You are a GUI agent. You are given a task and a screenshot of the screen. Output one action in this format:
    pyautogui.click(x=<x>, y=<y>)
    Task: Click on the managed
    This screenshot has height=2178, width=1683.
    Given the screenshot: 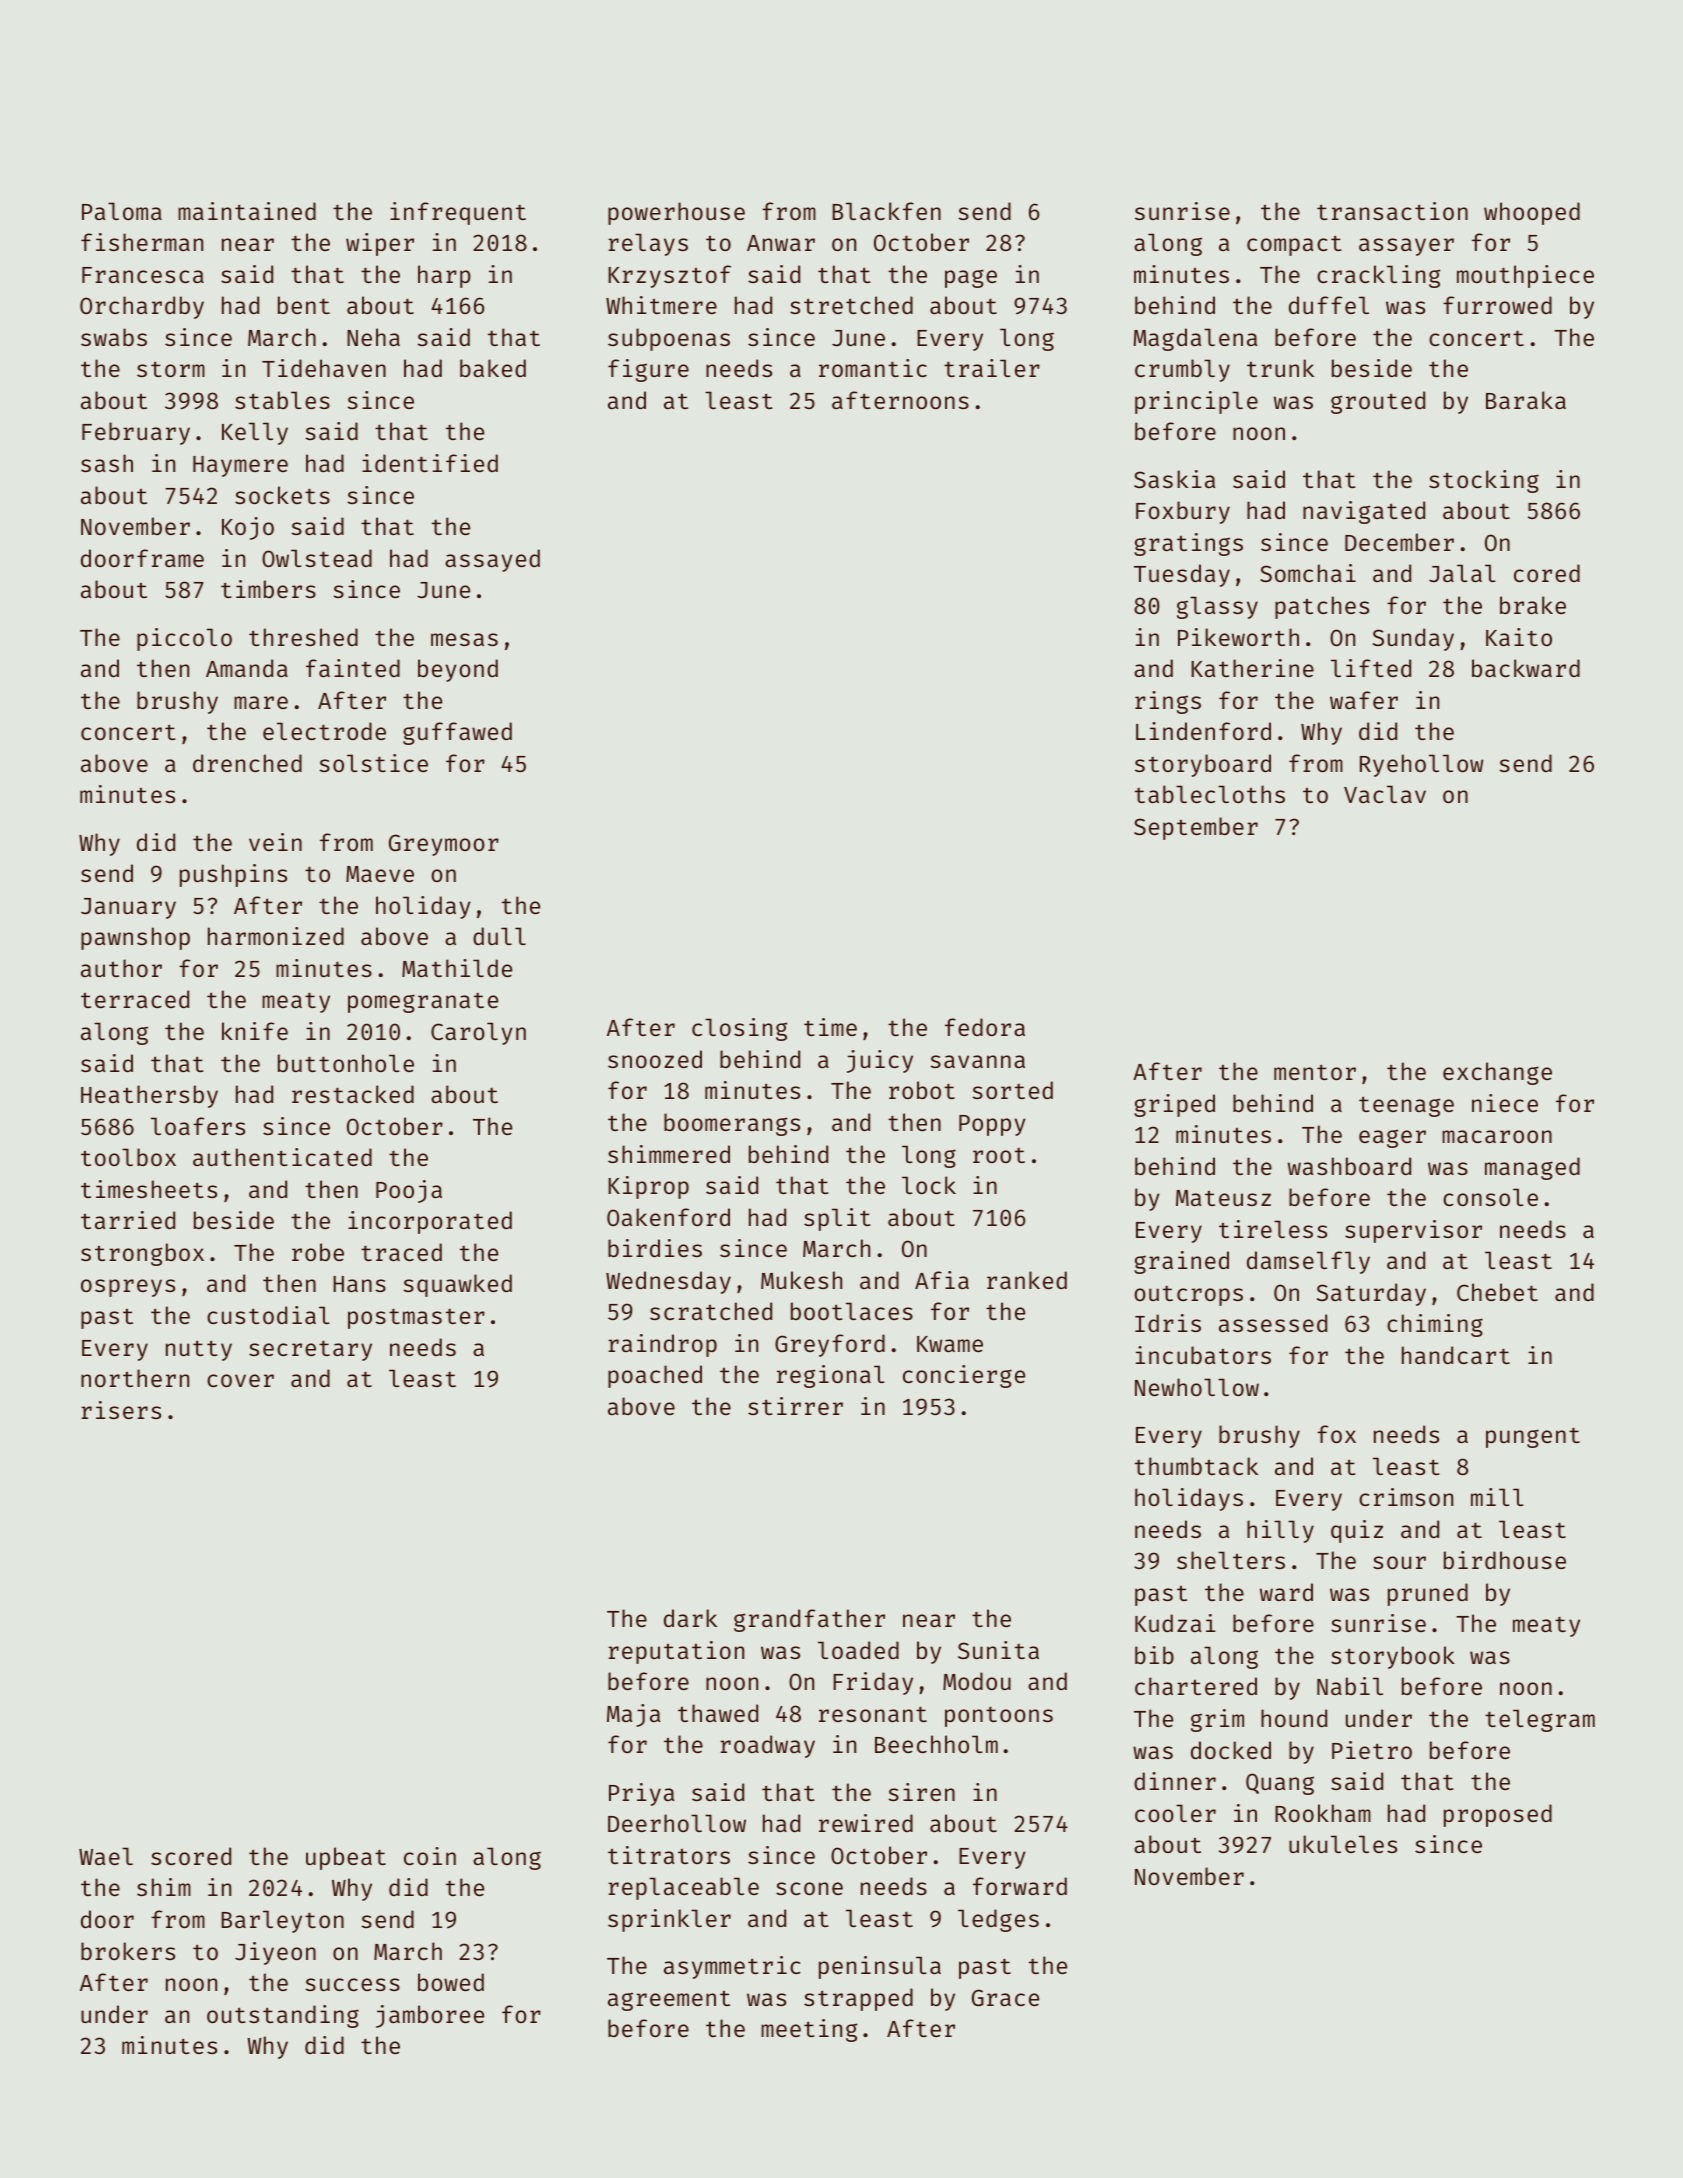 What is the action you would take?
    pyautogui.click(x=1532, y=1168)
